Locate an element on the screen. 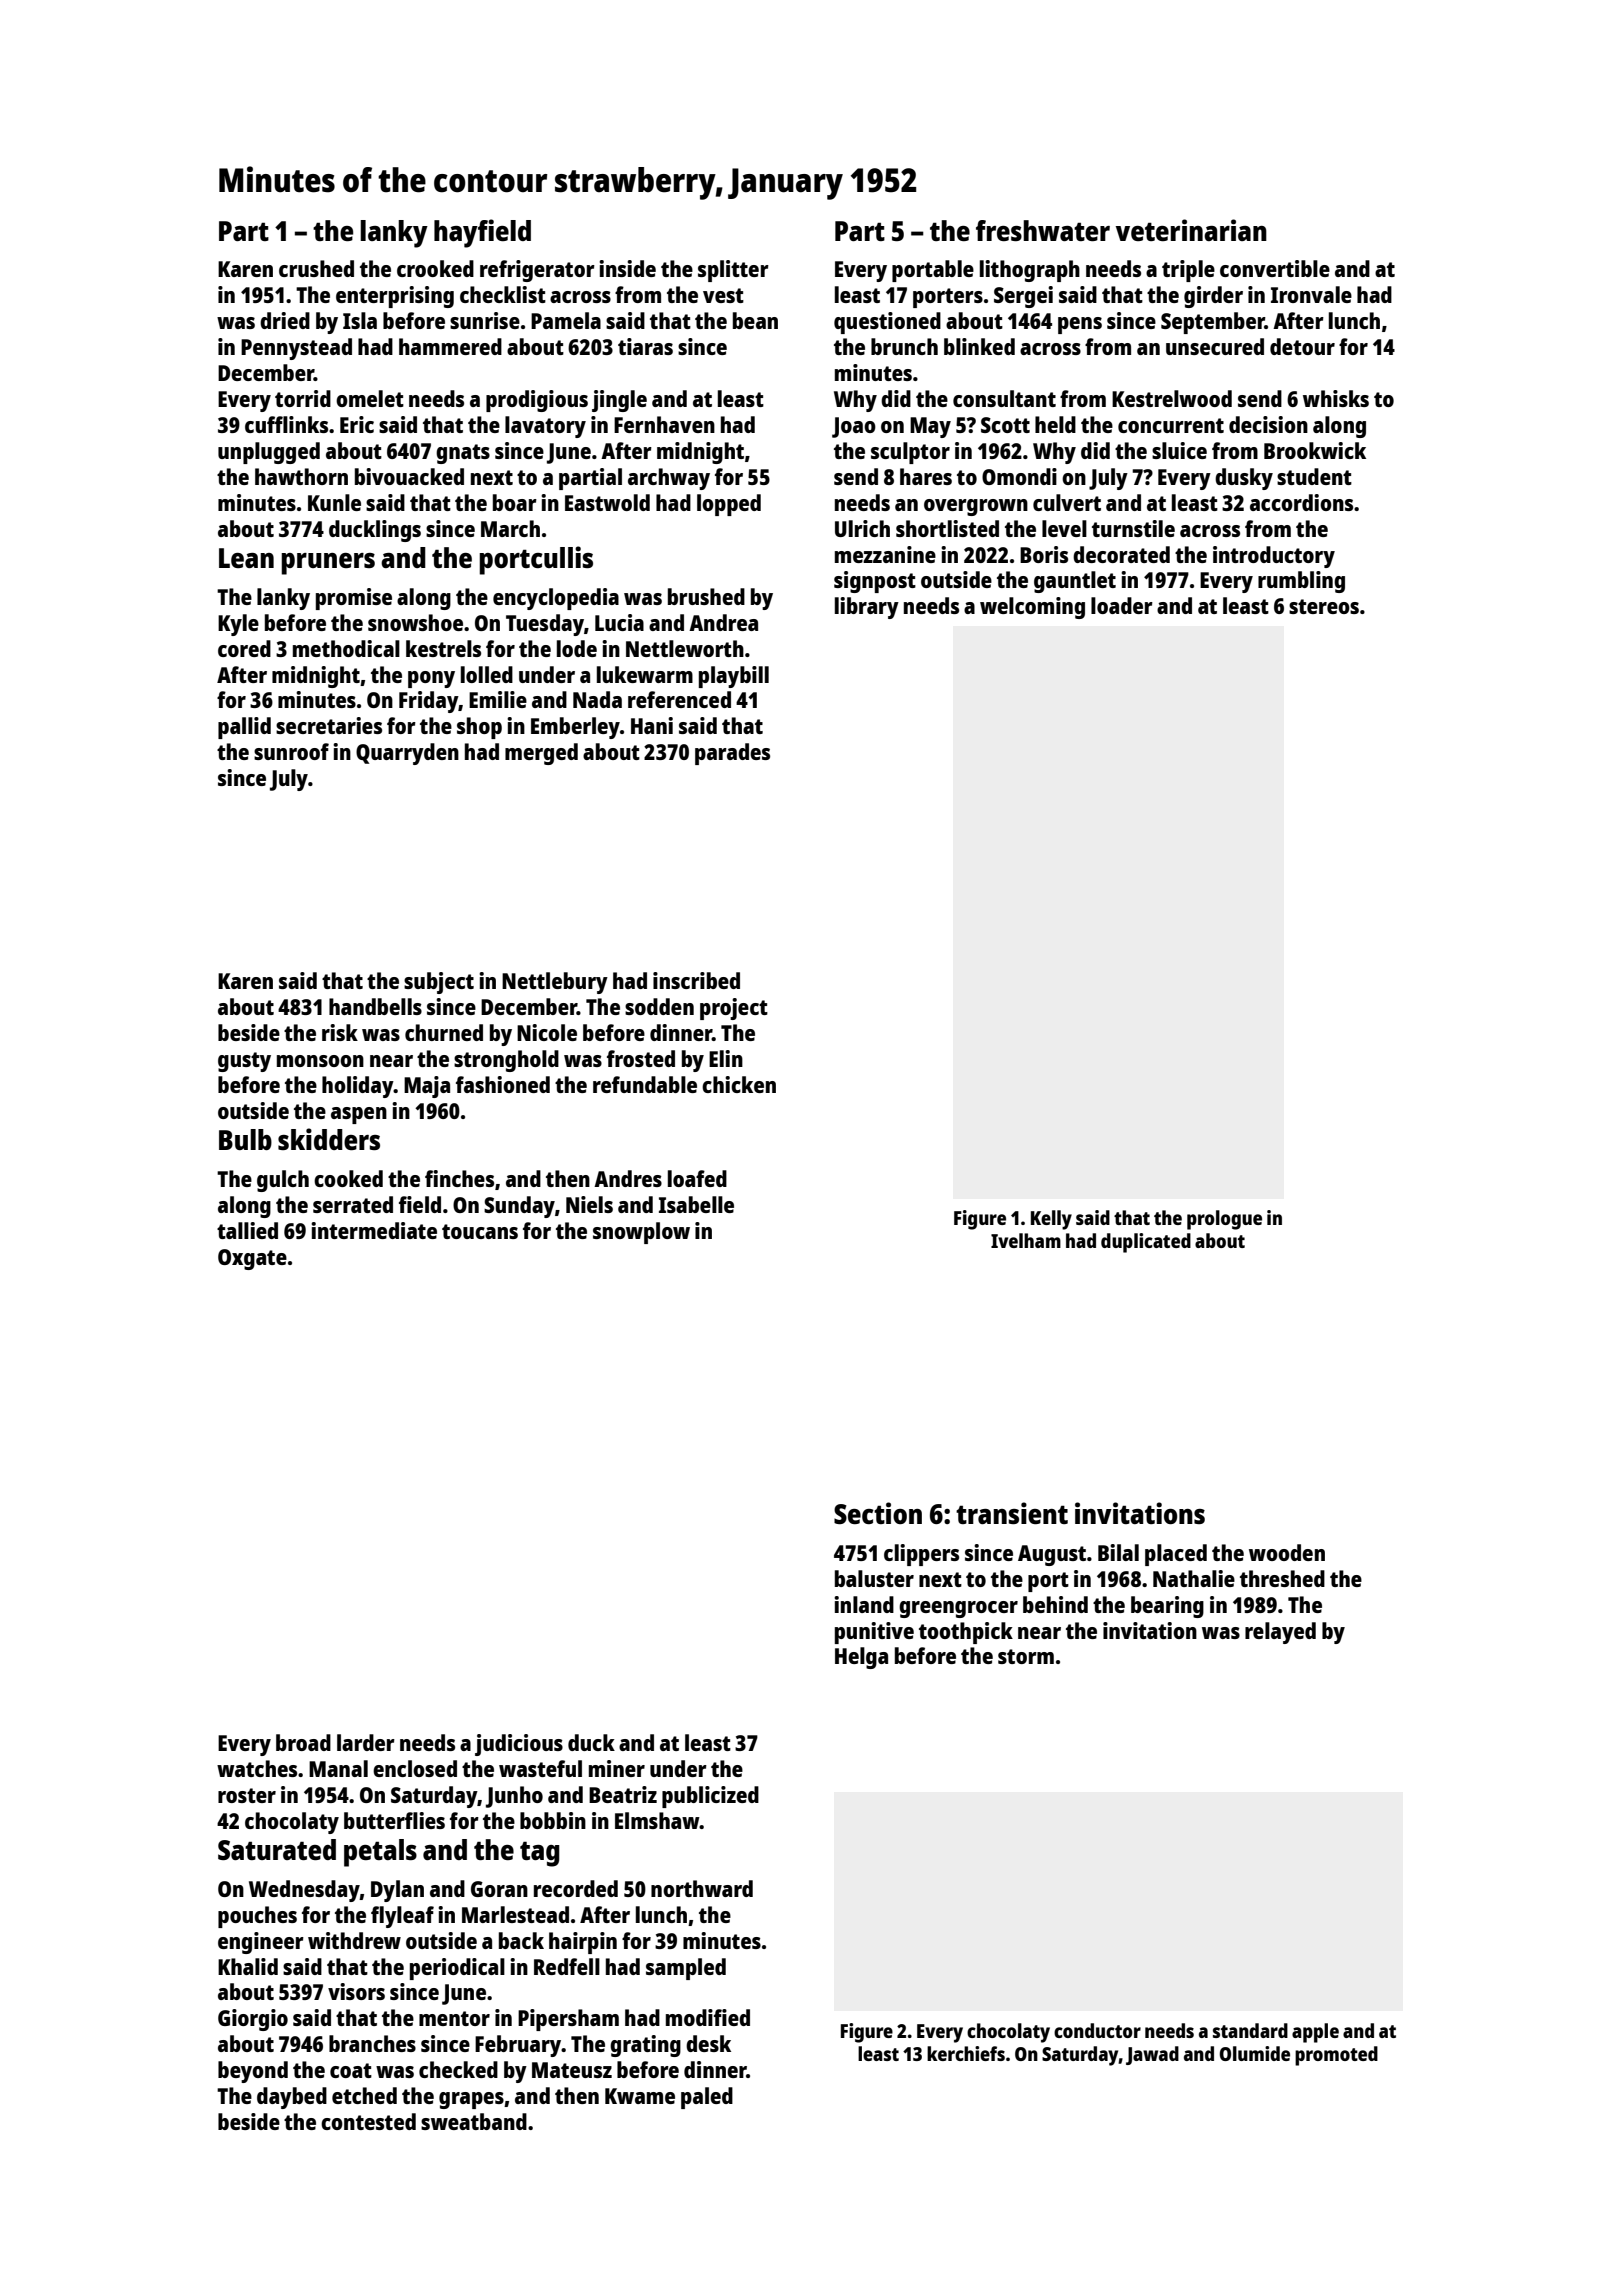 This screenshot has height=2292, width=1620. Isabelle is located at coordinates (696, 1204).
